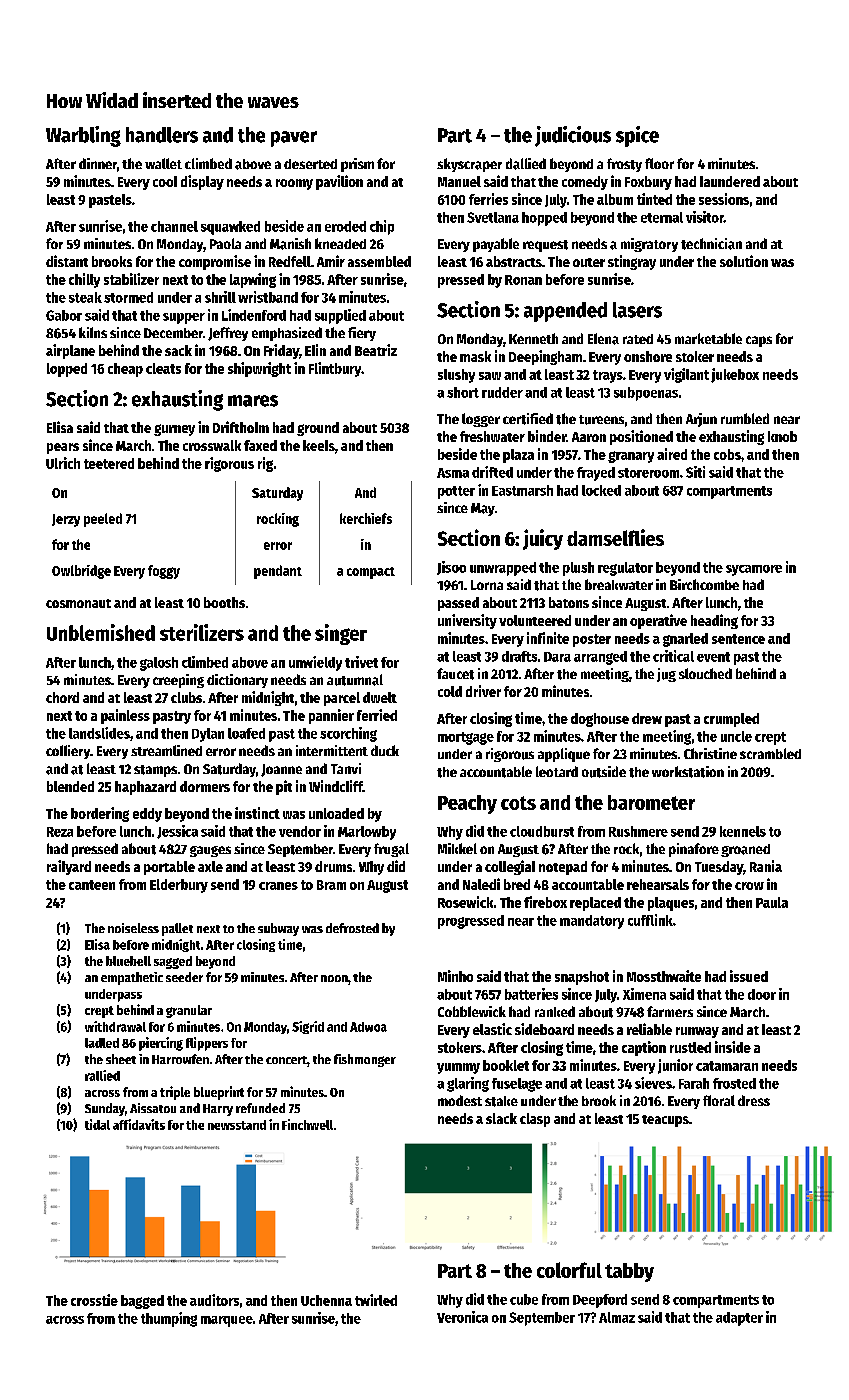  I want to click on barometer, so click(651, 802).
